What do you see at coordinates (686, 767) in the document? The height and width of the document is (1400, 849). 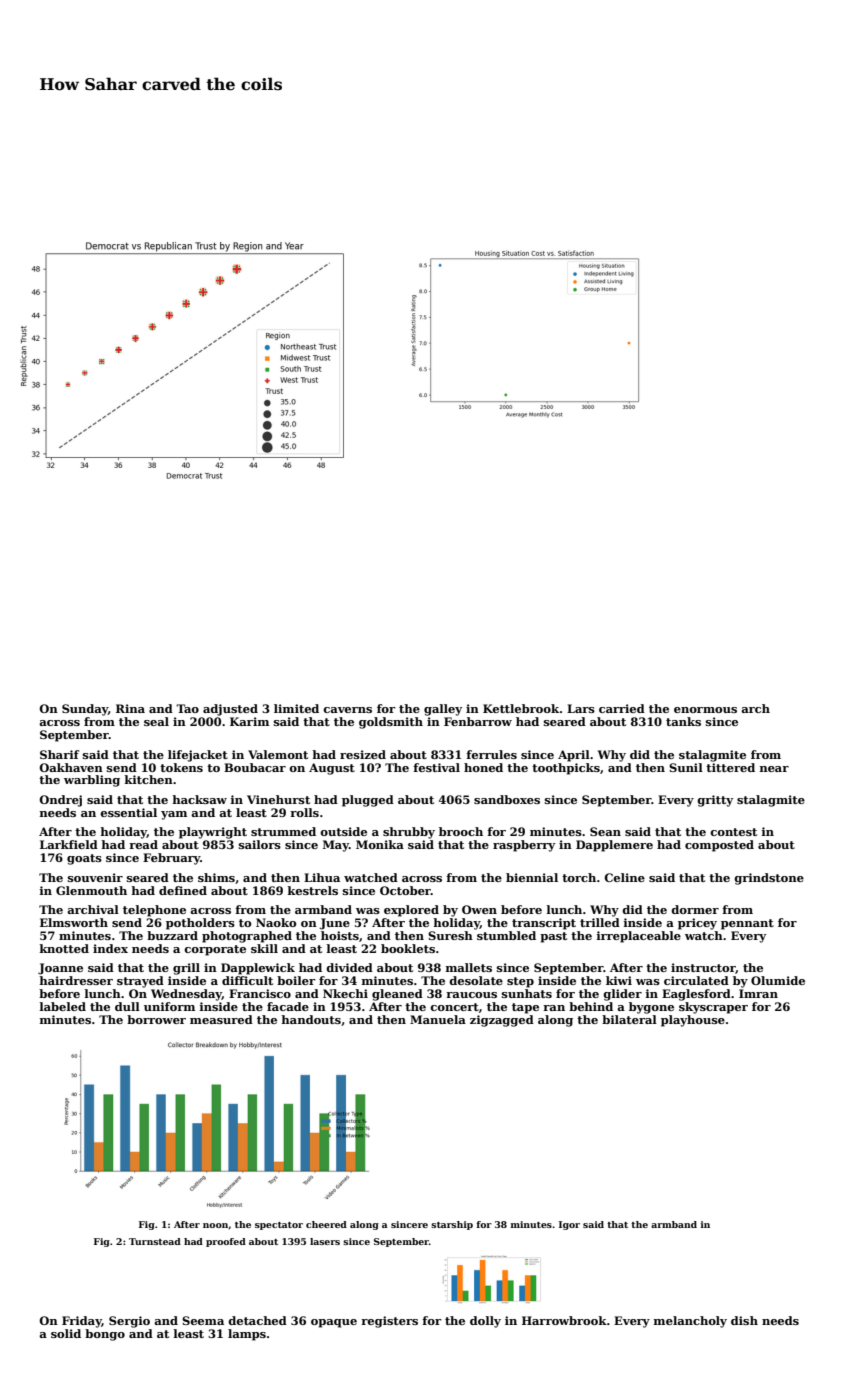 I see `Sunil` at bounding box center [686, 767].
